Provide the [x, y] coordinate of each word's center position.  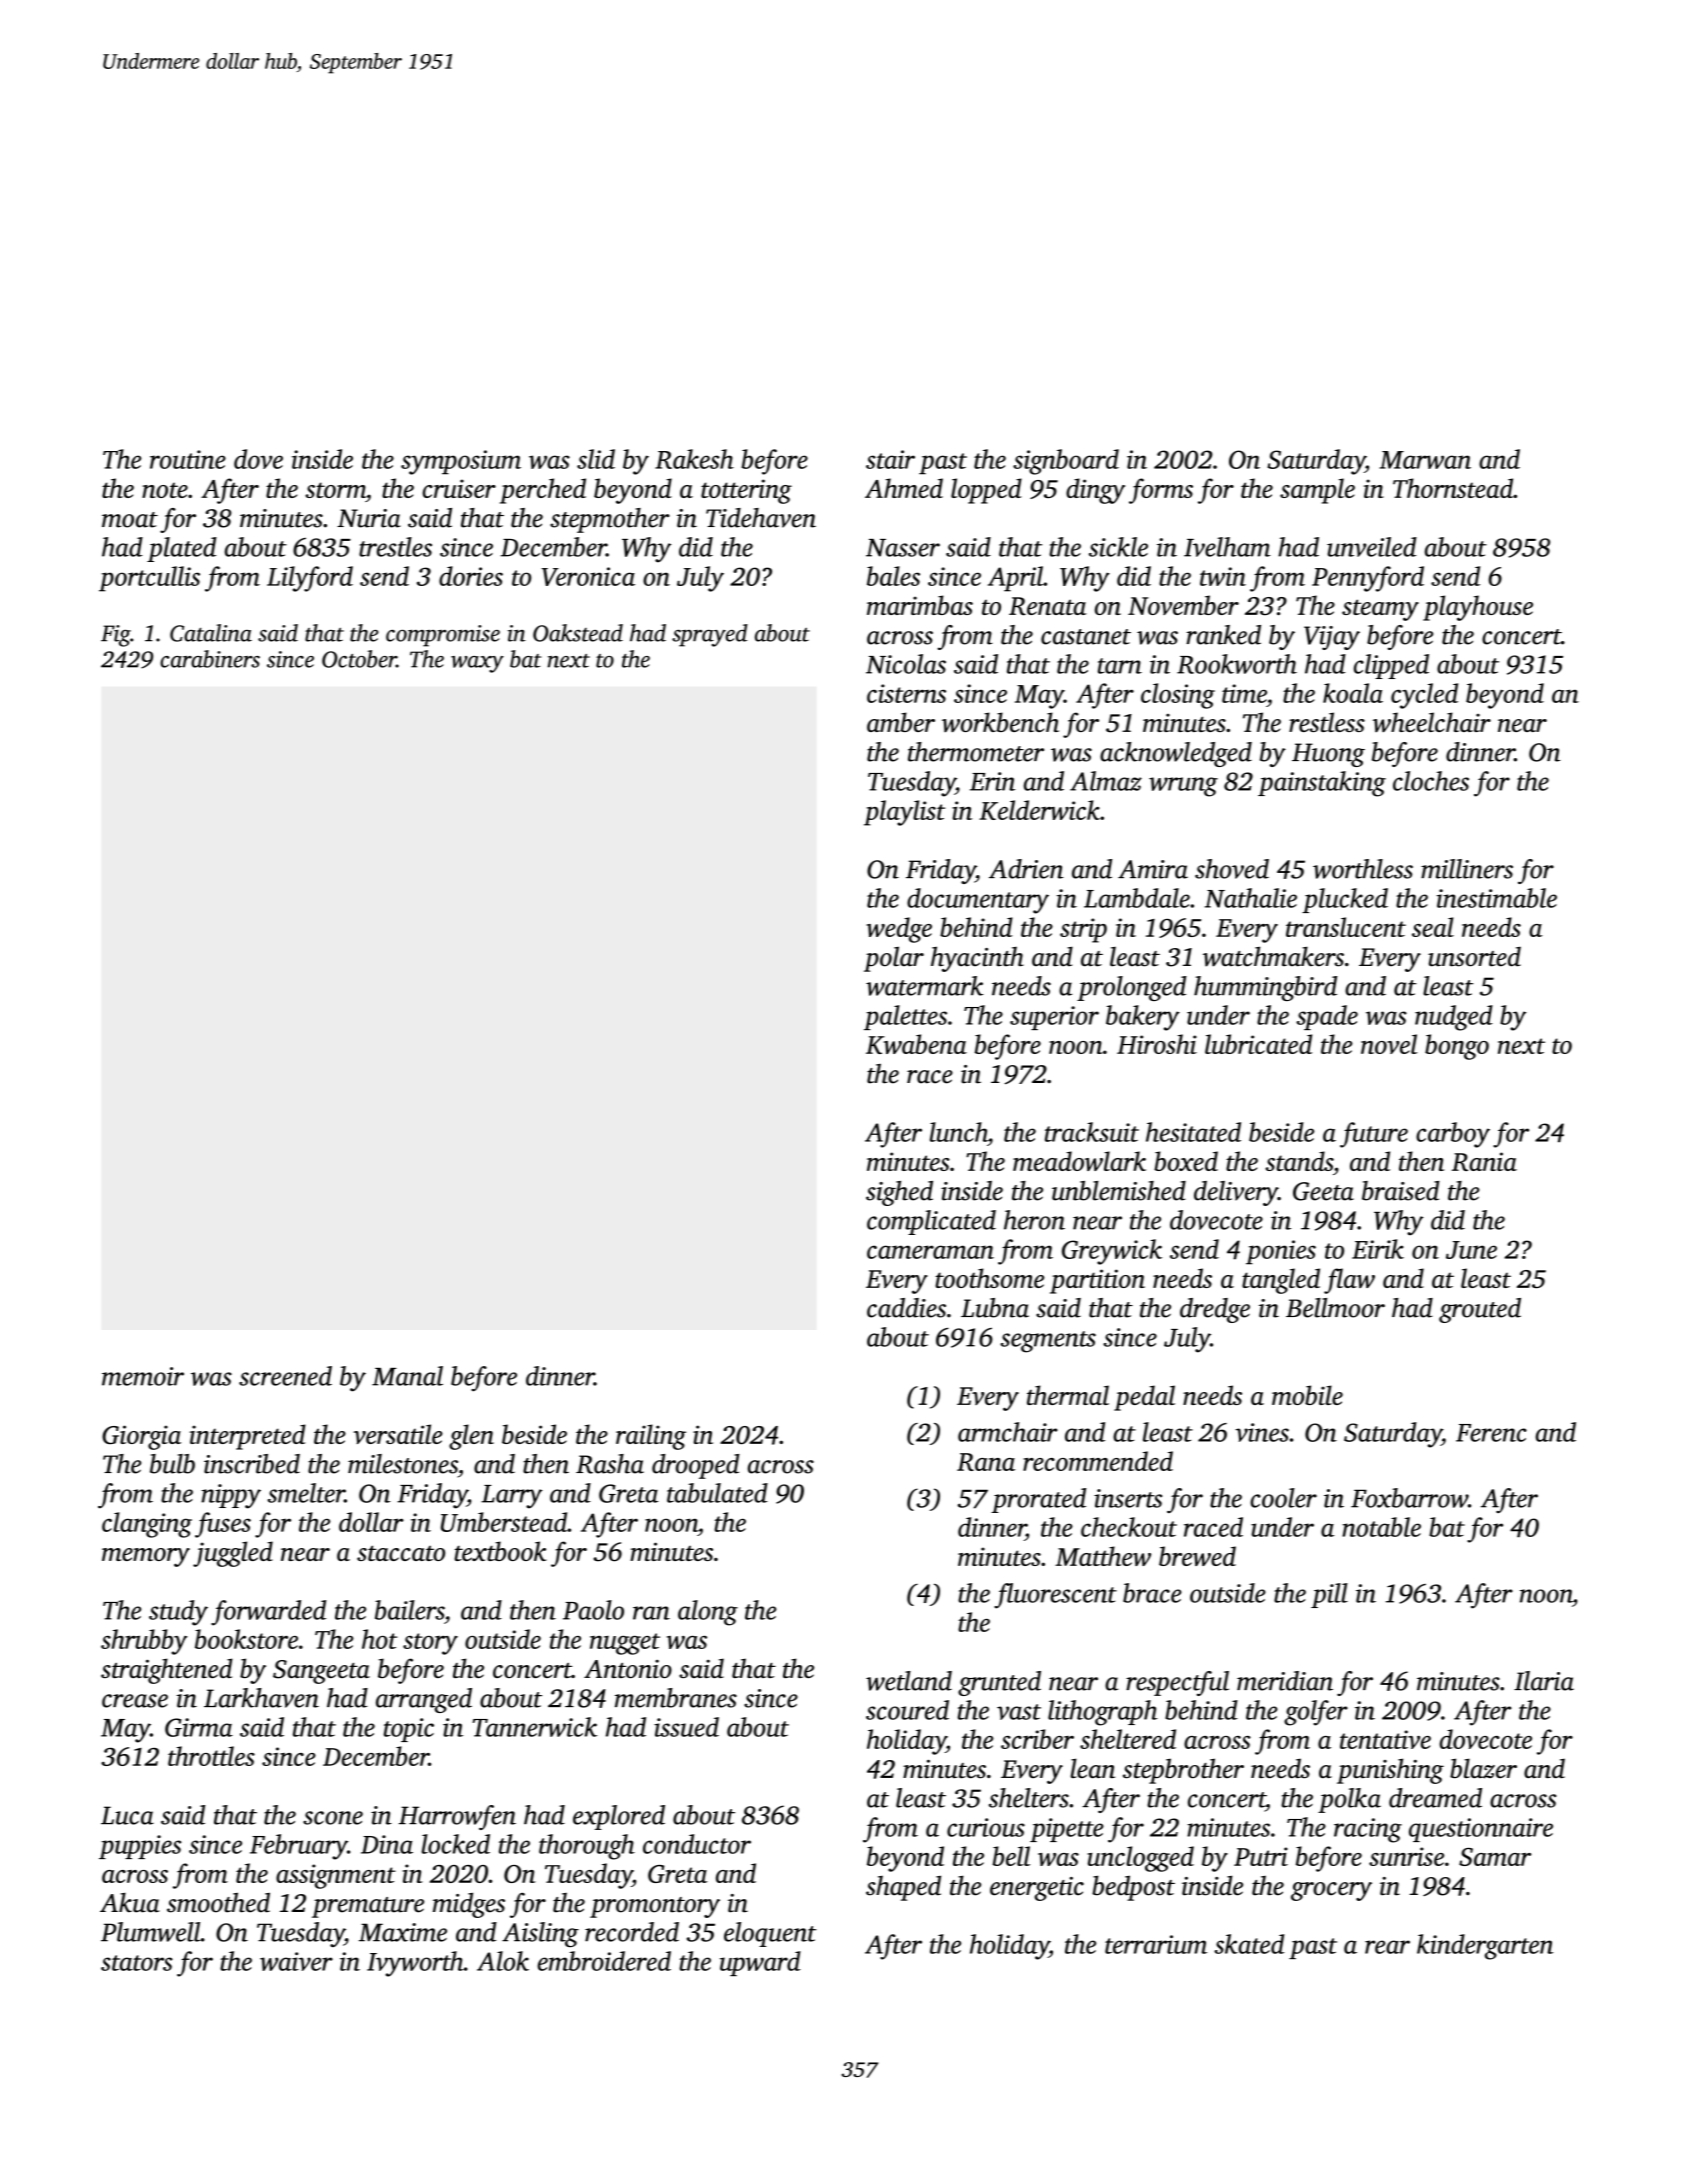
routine [188, 459]
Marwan [1425, 460]
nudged [1454, 1018]
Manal [407, 1376]
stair [890, 459]
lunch [959, 1132]
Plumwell [151, 1932]
